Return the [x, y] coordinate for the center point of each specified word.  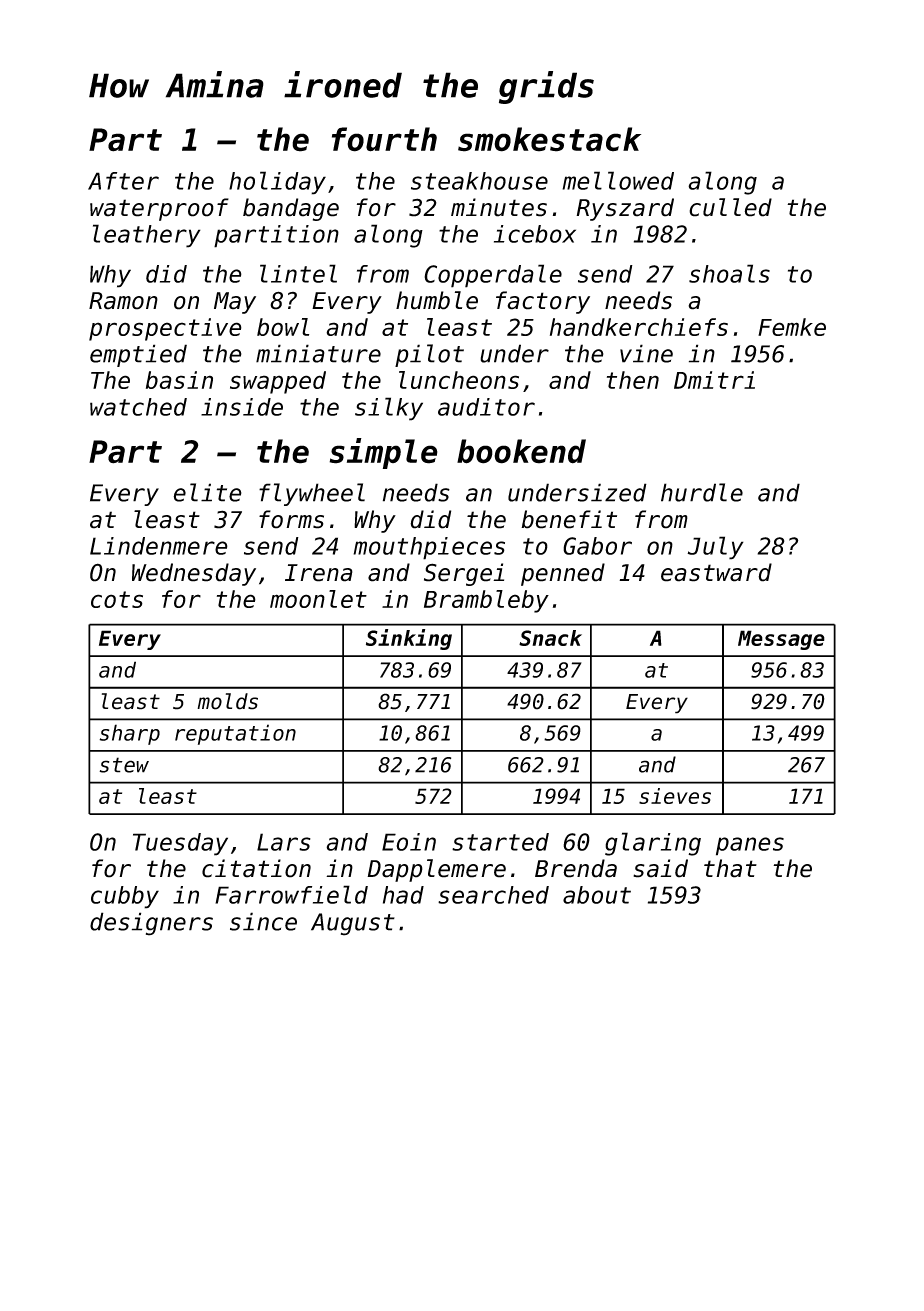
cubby [125, 897]
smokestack [549, 139]
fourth [384, 139]
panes [750, 846]
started [500, 842]
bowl [283, 327]
